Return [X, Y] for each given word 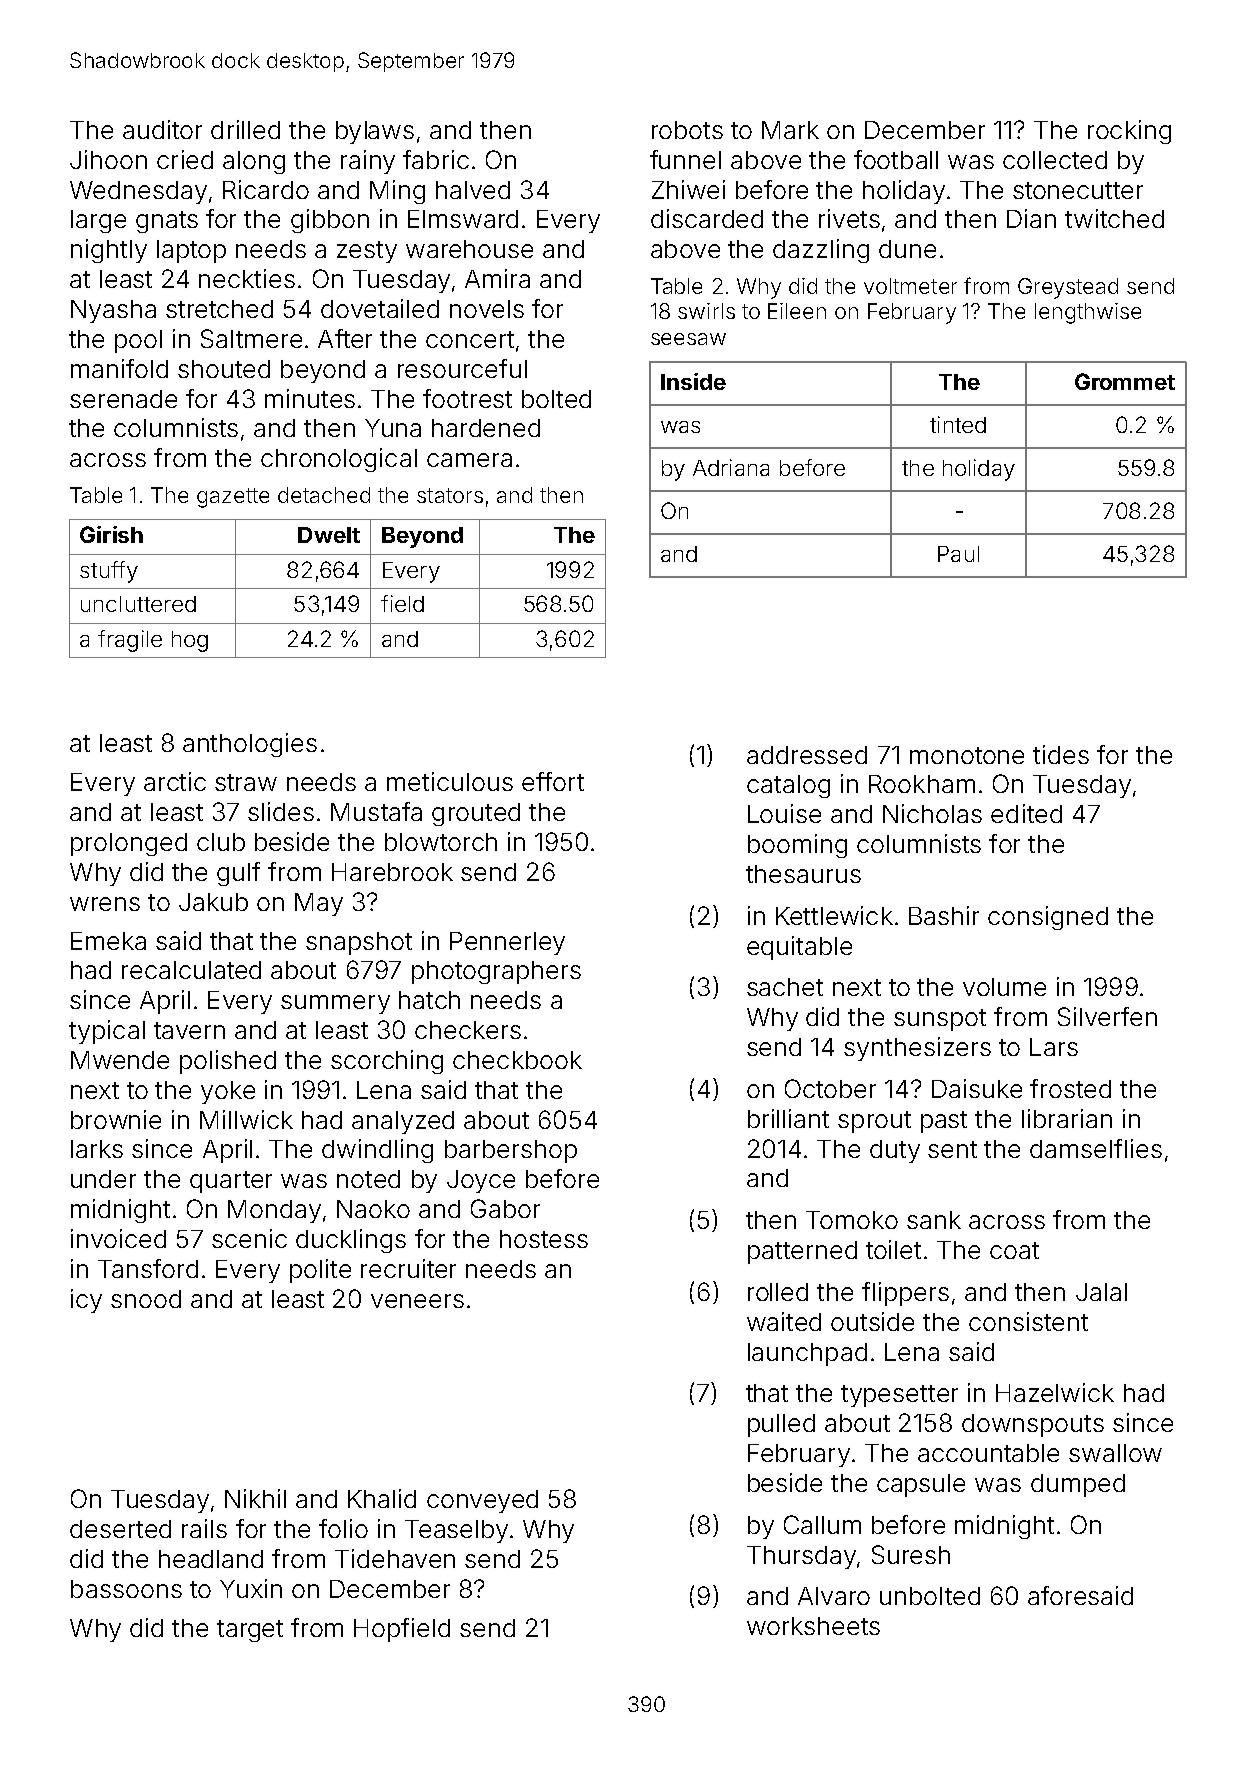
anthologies [250, 745]
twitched [1114, 218]
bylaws [375, 132]
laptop [191, 251]
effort [553, 781]
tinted [958, 424]
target [250, 1631]
